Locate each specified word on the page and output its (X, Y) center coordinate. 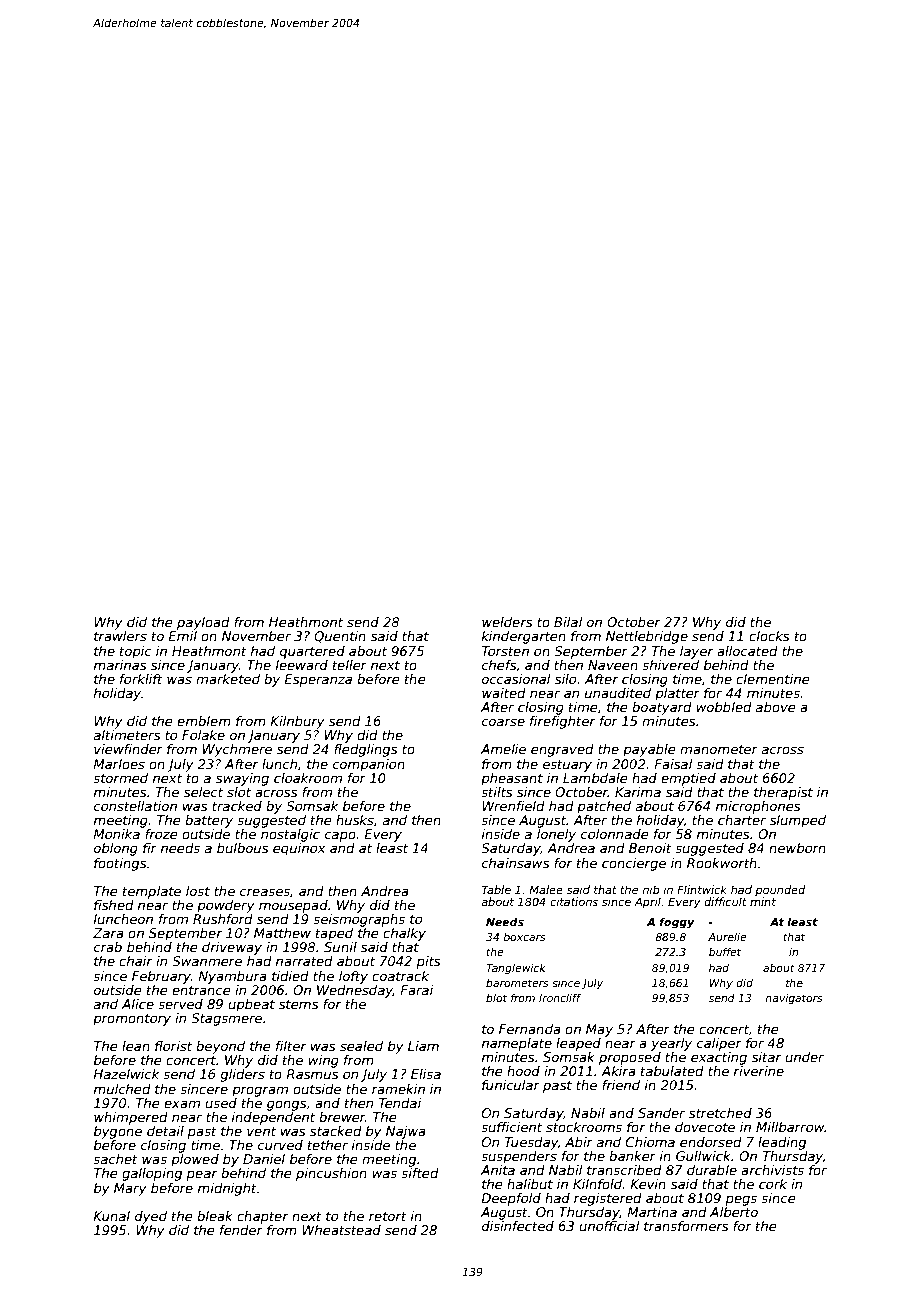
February (161, 977)
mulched (122, 1089)
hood (523, 1071)
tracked (237, 806)
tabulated (672, 1071)
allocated (747, 651)
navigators (794, 999)
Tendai (400, 1103)
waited (504, 693)
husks (355, 820)
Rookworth (722, 863)
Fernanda (530, 1029)
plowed (195, 1160)
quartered (312, 652)
